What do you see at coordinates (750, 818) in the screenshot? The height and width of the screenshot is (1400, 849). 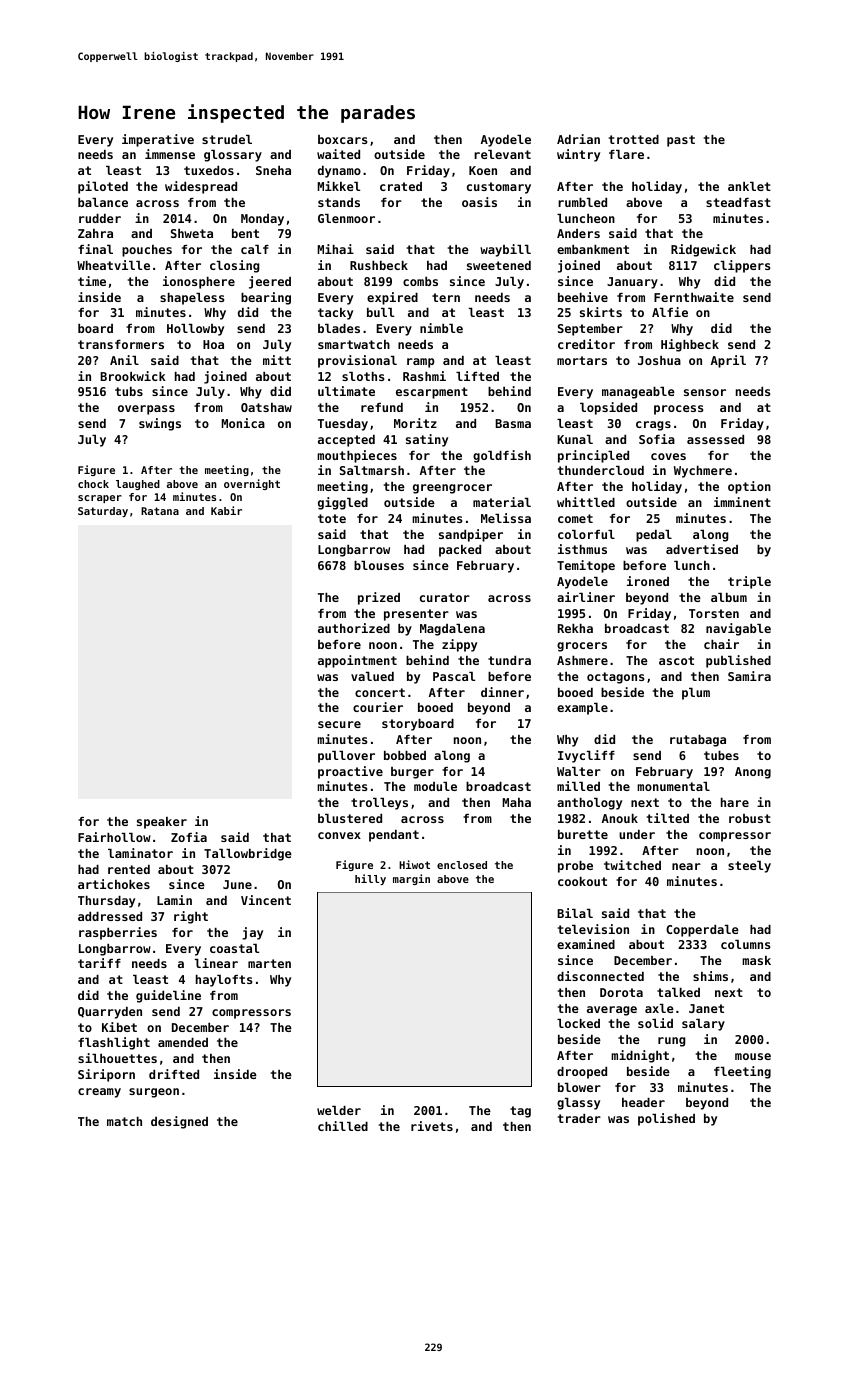 I see `robust` at bounding box center [750, 818].
